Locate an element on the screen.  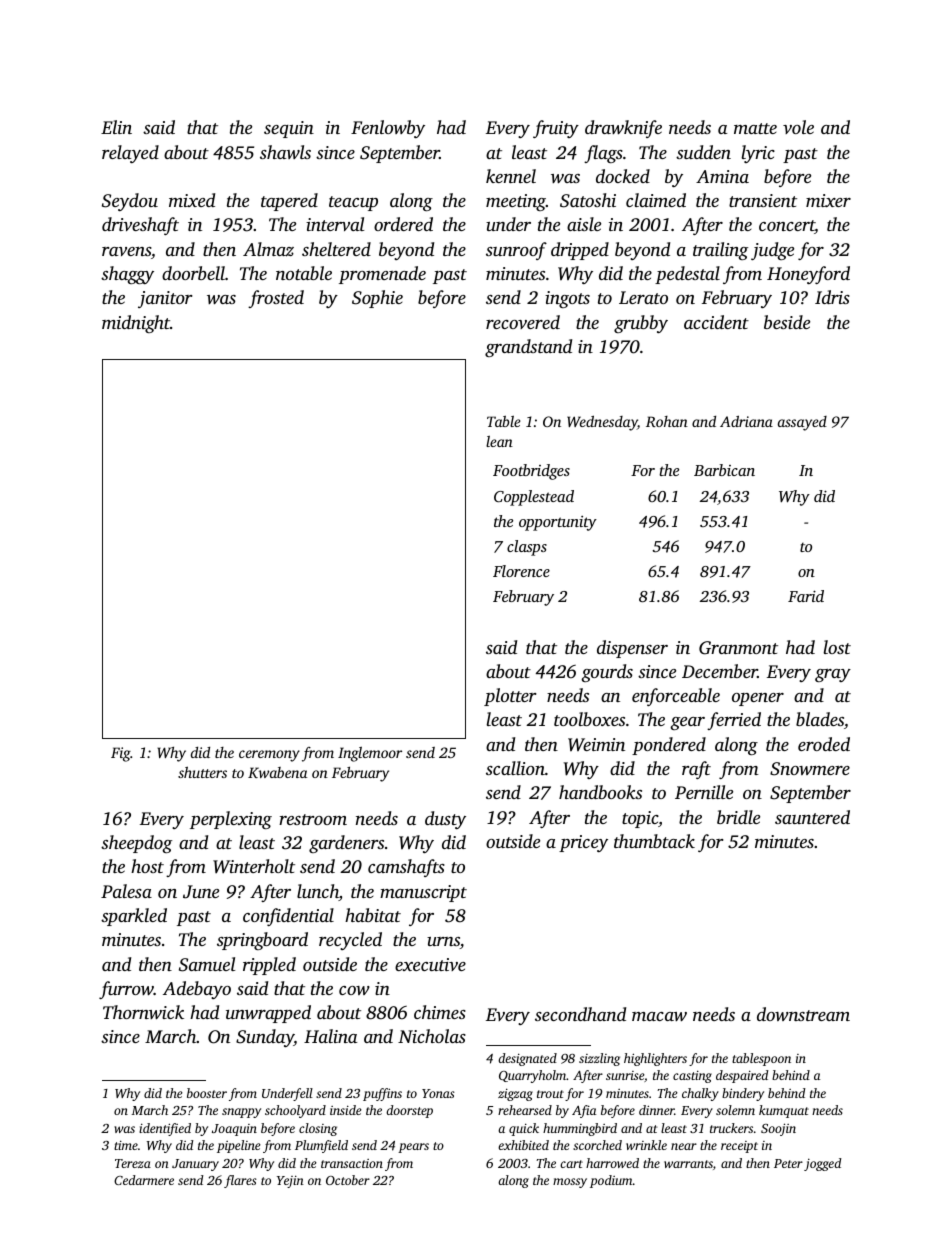
sequin is located at coordinates (289, 129).
